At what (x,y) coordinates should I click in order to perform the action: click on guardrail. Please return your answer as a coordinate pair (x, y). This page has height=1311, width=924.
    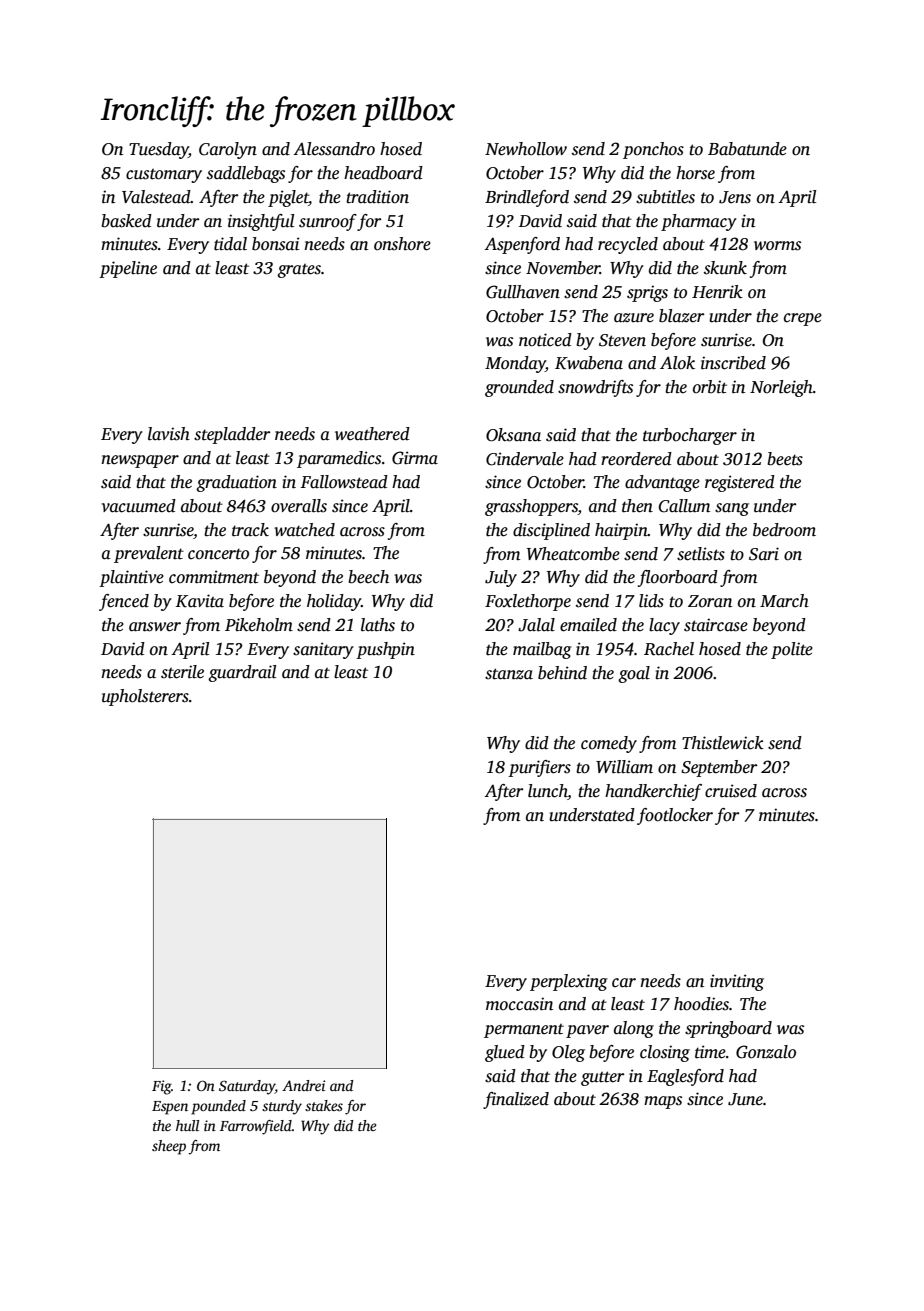
    Looking at the image, I should click on (242, 673).
